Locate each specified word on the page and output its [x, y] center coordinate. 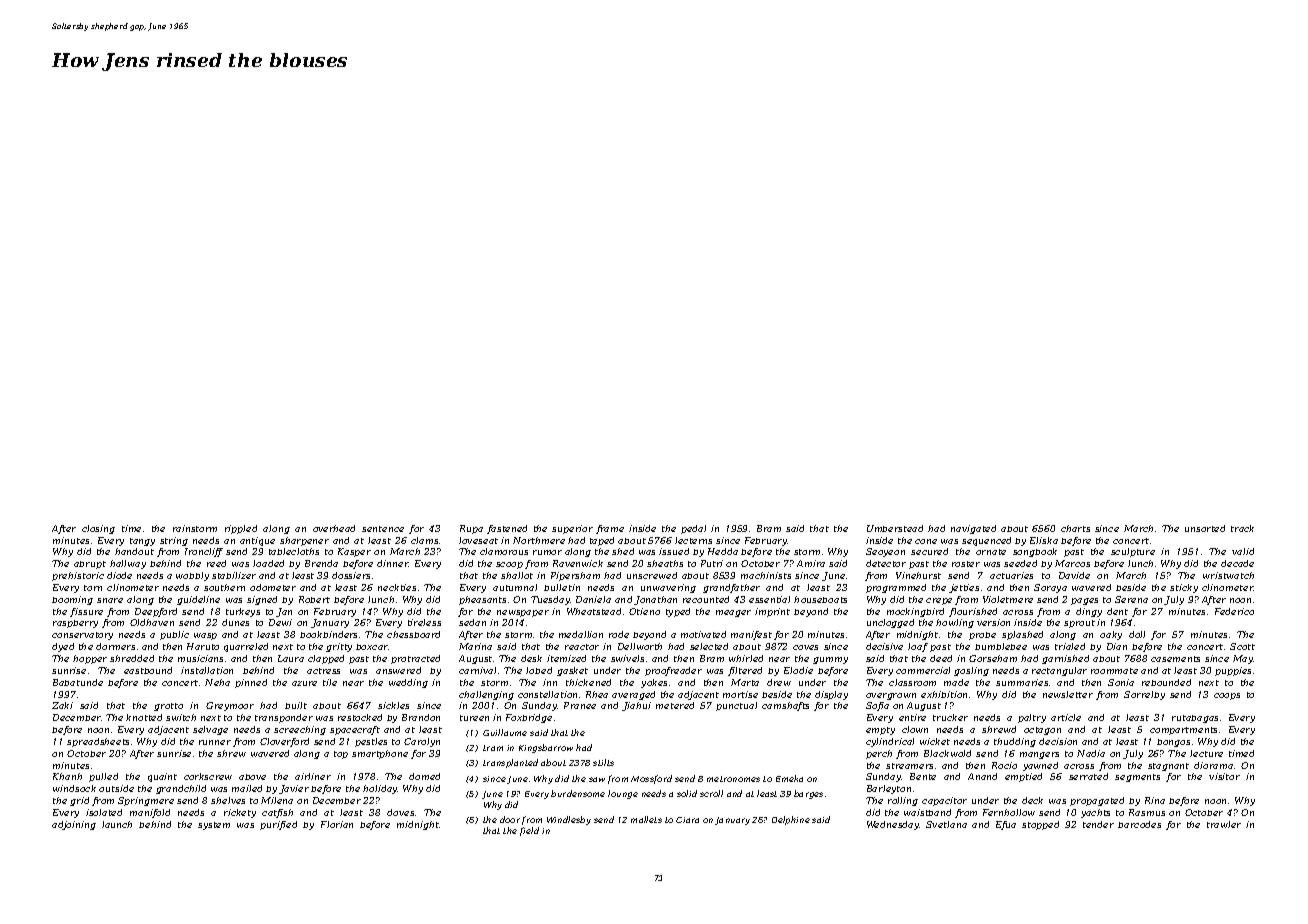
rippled [241, 529]
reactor [582, 647]
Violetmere [1008, 599]
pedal [693, 529]
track [1242, 528]
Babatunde [78, 682]
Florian [337, 824]
